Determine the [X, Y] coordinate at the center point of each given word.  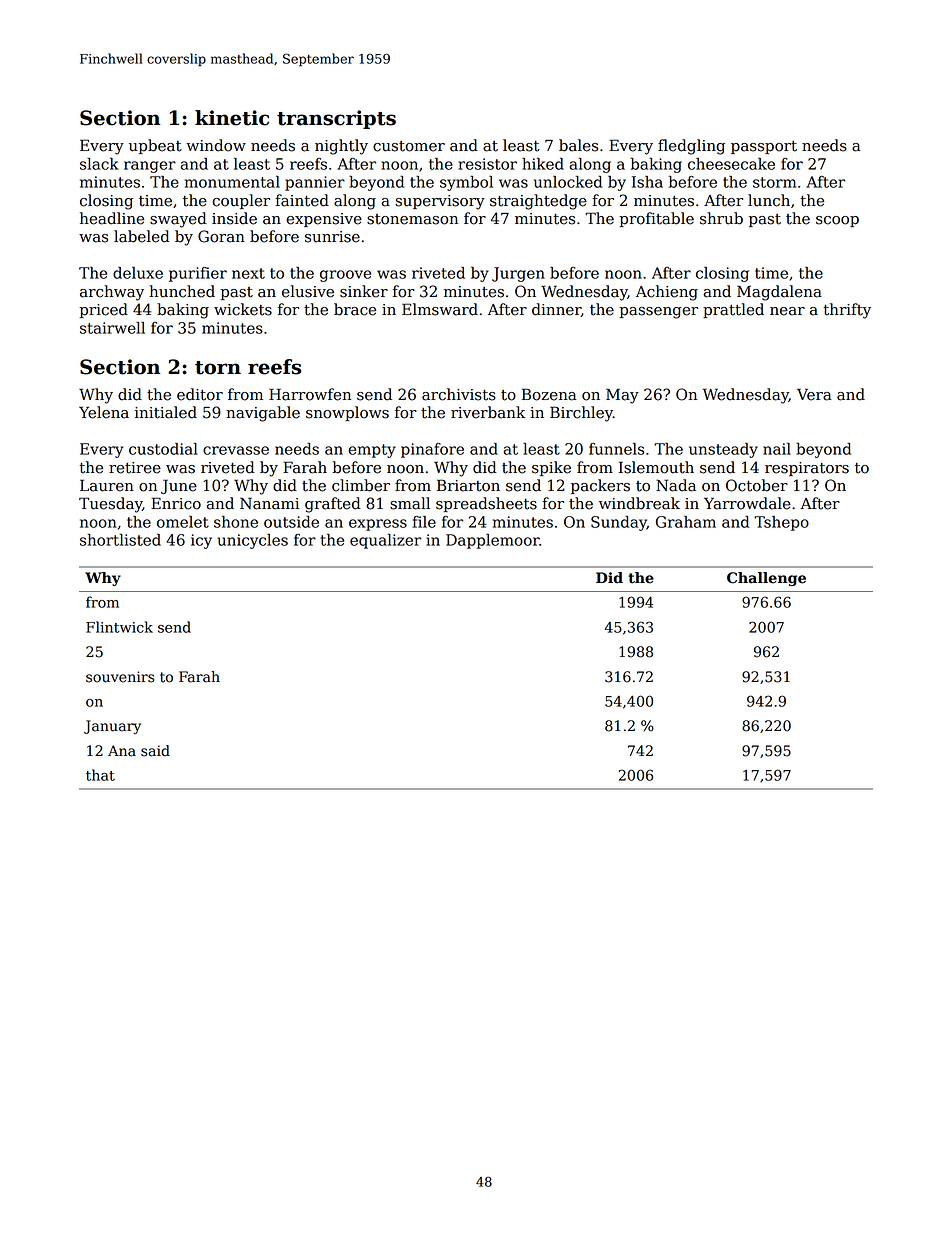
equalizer [385, 541]
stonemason [412, 219]
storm [774, 182]
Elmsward [440, 309]
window [216, 145]
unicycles [252, 541]
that [100, 775]
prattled [733, 310]
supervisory [440, 202]
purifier [198, 274]
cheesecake [731, 164]
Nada [676, 485]
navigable [263, 414]
